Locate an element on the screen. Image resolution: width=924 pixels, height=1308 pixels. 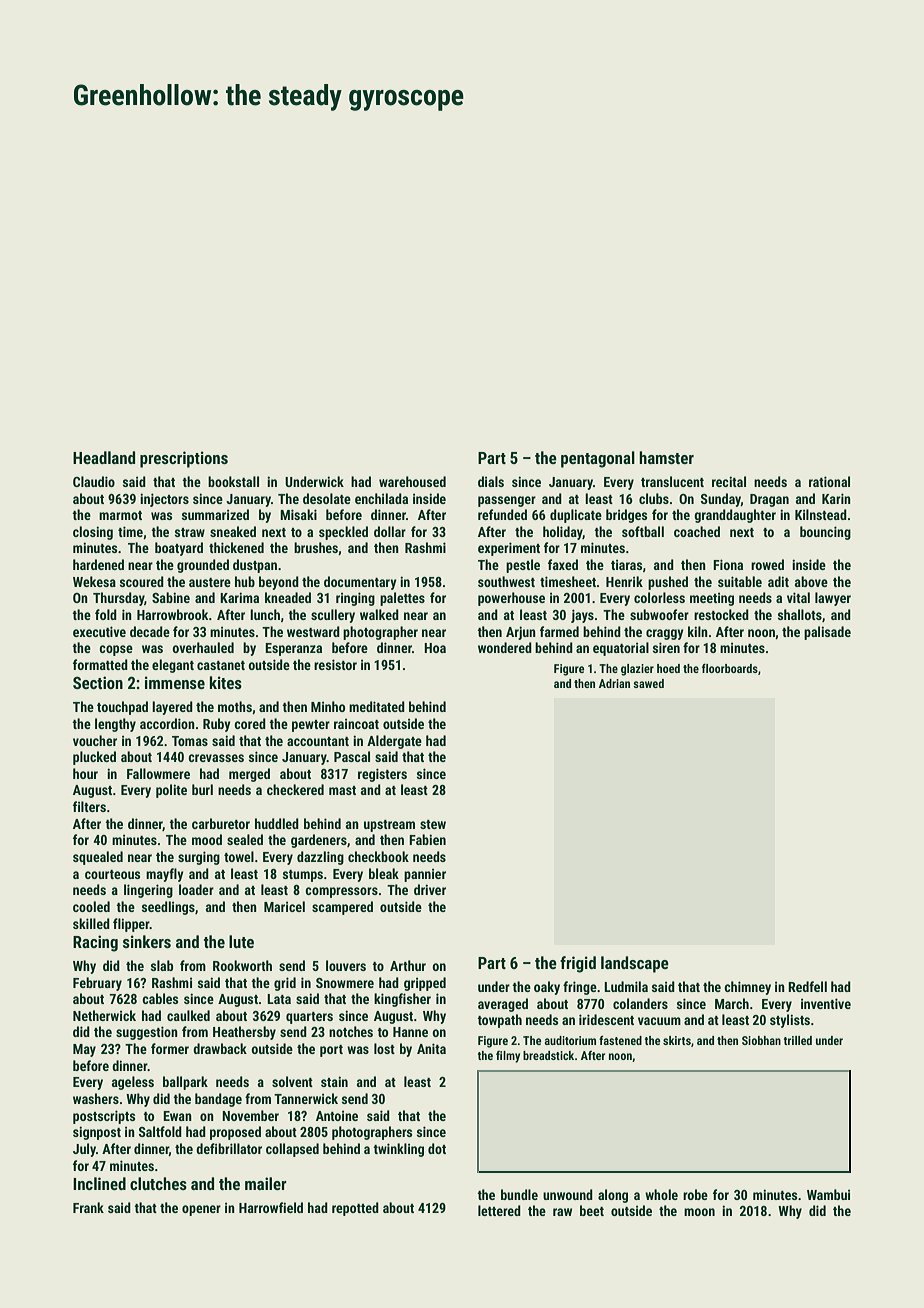
bouncing is located at coordinates (825, 533).
